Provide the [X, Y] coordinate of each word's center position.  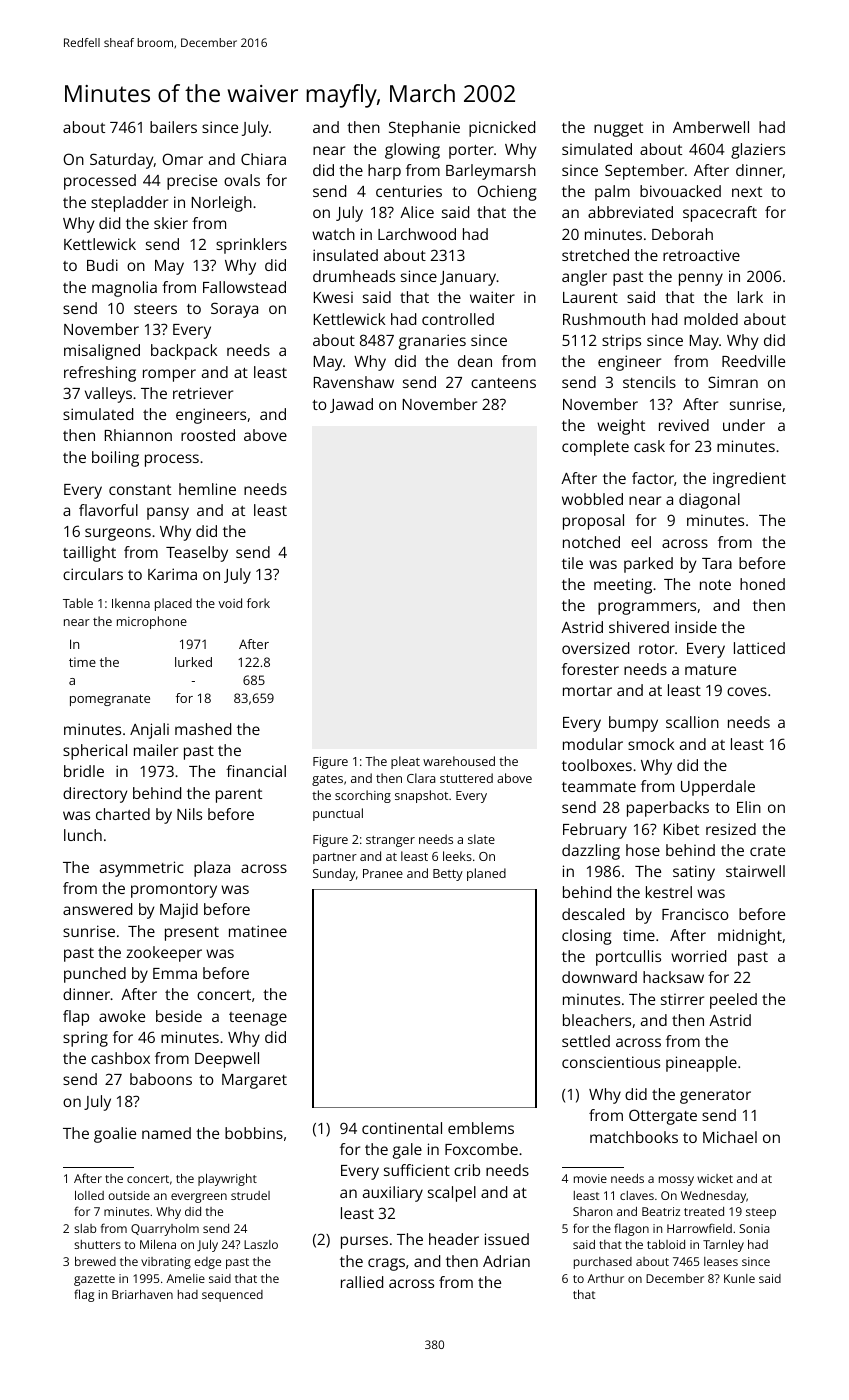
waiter [492, 297]
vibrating [166, 1263]
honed [762, 584]
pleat [405, 762]
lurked [193, 662]
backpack [184, 352]
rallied [362, 1282]
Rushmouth [604, 319]
